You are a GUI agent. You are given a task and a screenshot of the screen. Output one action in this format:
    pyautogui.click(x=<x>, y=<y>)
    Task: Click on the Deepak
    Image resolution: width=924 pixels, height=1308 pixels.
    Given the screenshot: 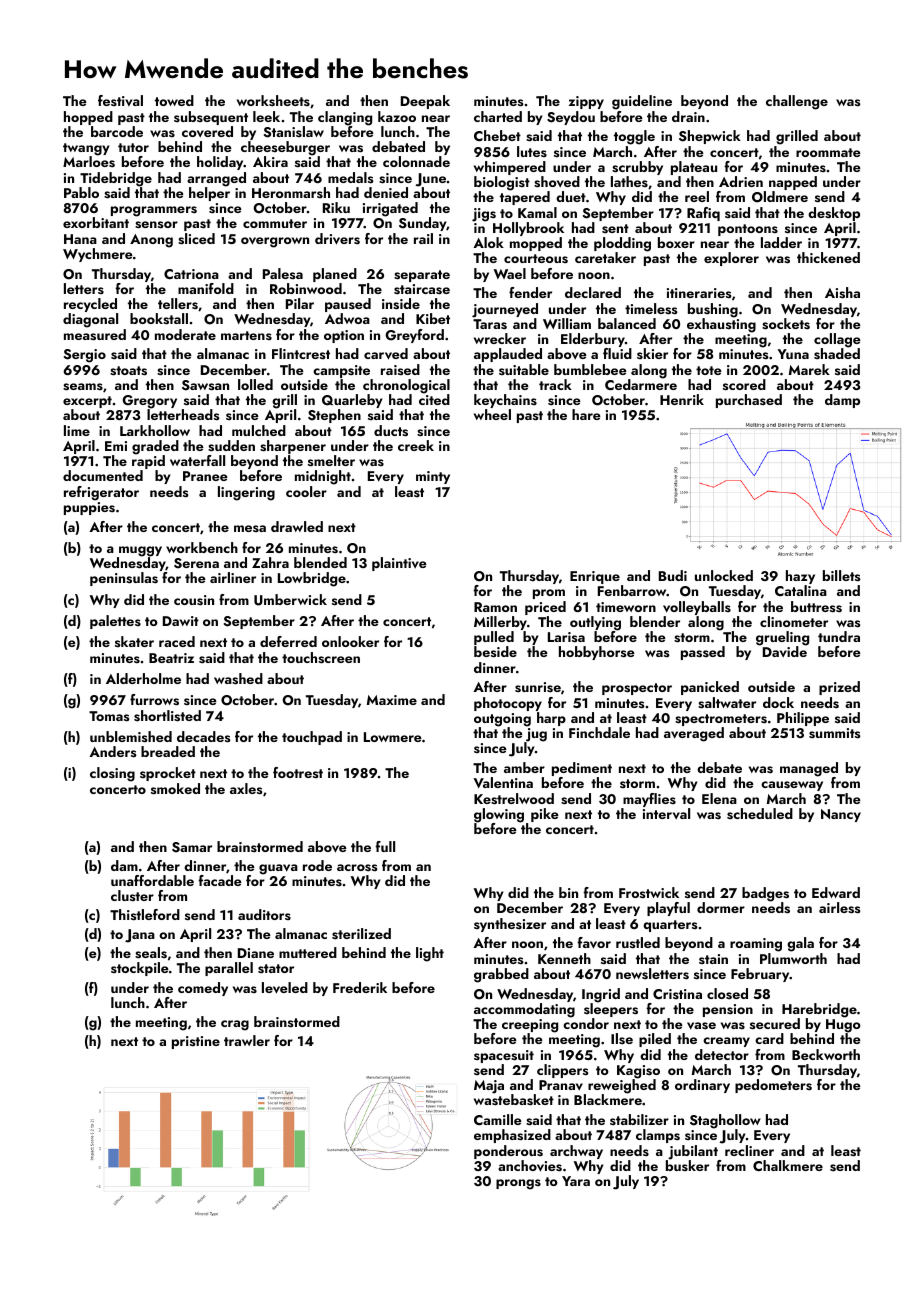 What is the action you would take?
    pyautogui.click(x=425, y=102)
